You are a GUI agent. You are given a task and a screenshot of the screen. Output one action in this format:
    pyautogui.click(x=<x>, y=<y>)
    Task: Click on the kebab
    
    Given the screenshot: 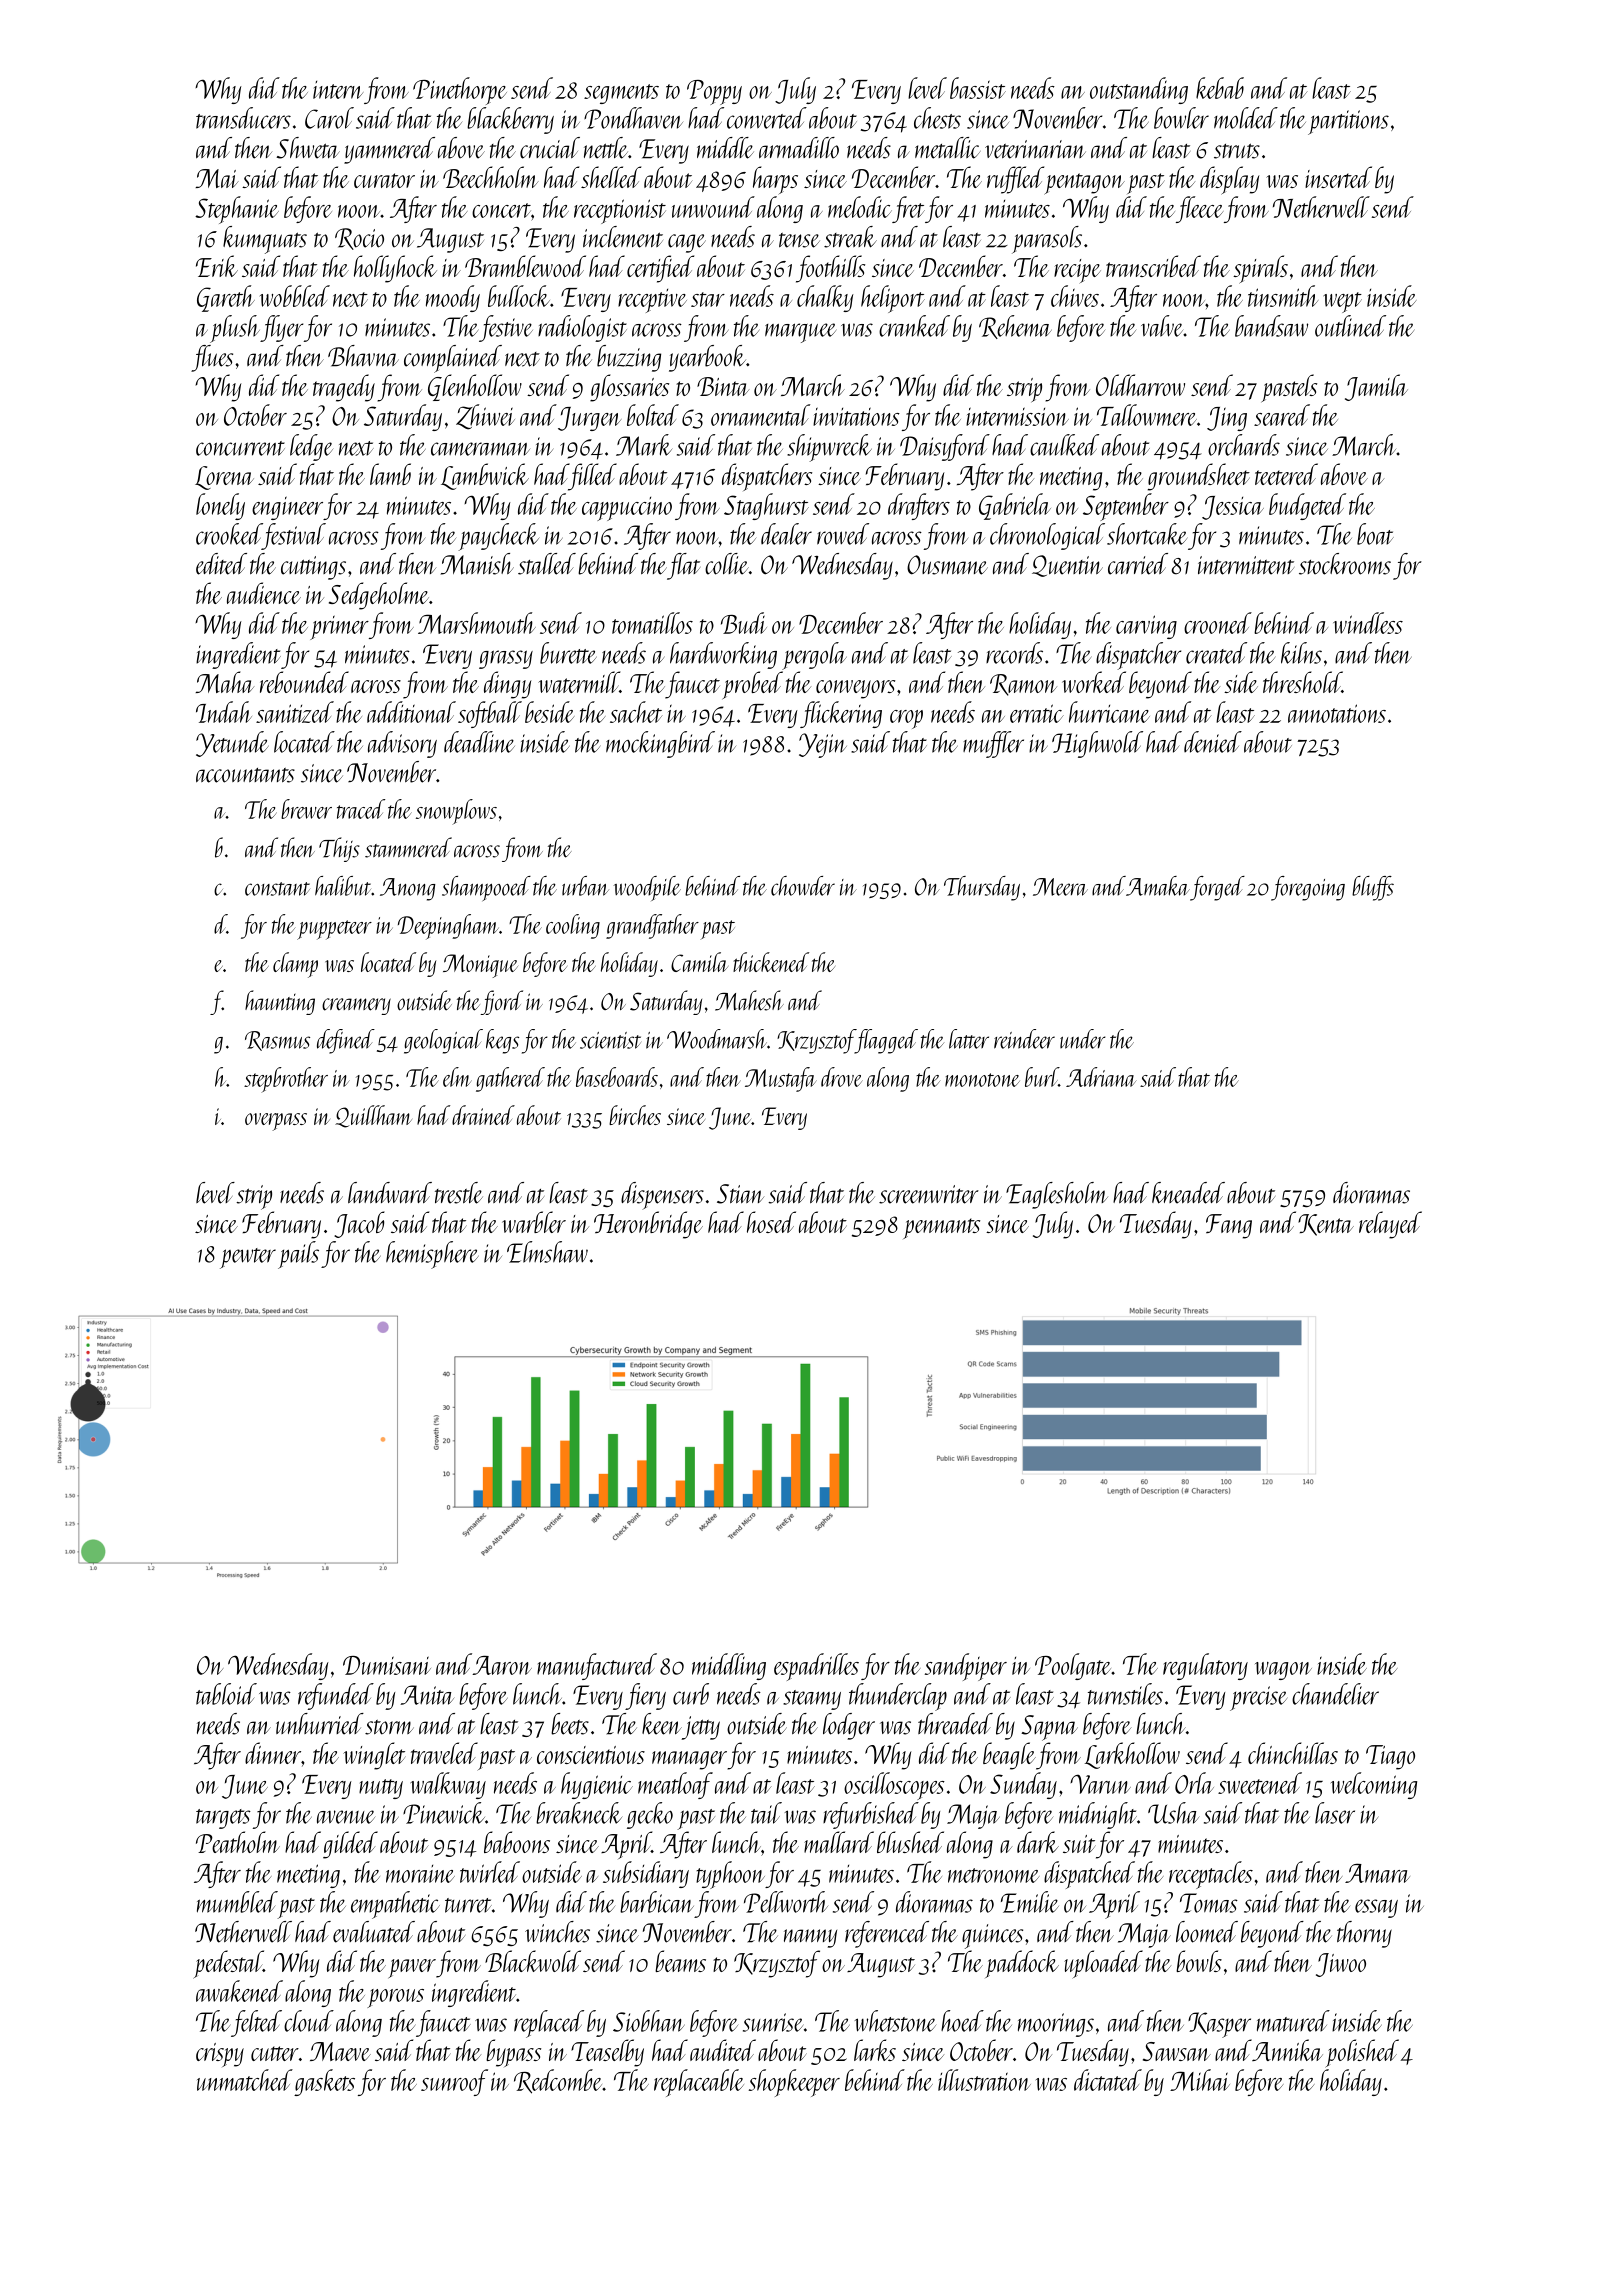 What is the action you would take?
    pyautogui.click(x=1220, y=88)
